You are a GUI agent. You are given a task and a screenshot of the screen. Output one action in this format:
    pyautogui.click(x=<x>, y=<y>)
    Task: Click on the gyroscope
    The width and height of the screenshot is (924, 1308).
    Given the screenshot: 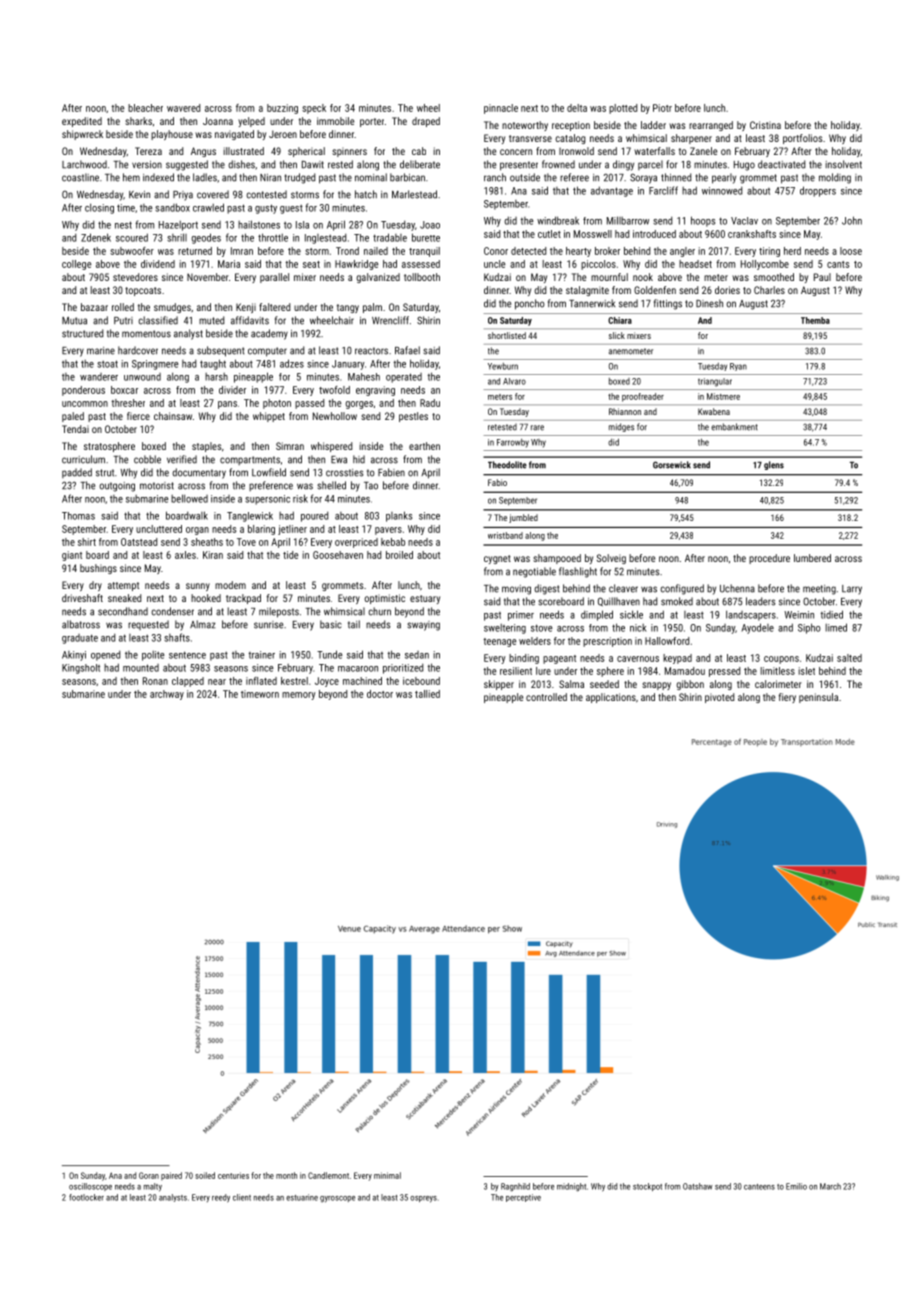 What is the action you would take?
    pyautogui.click(x=337, y=1199)
